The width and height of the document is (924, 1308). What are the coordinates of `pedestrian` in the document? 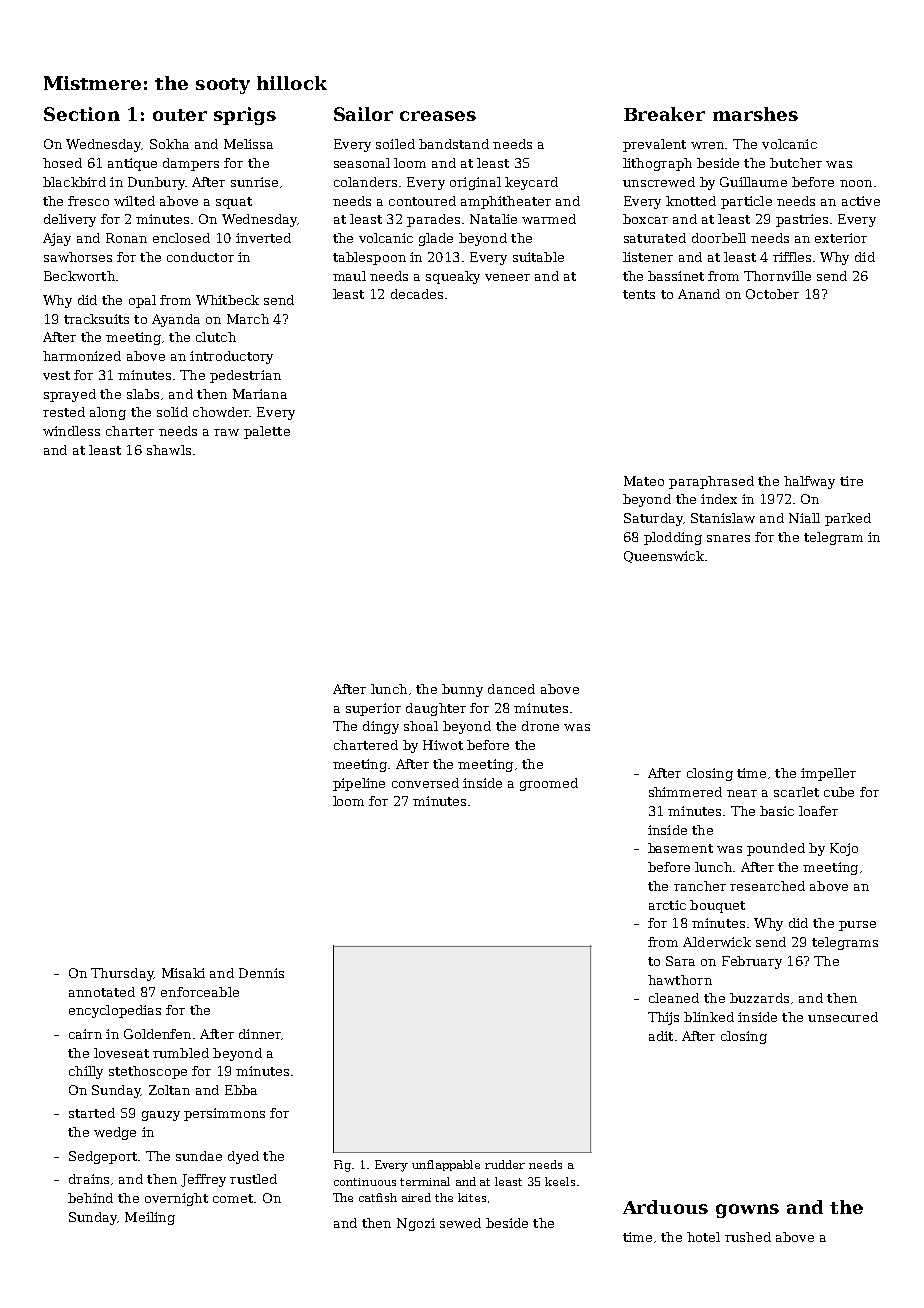 It's located at (245, 376).
